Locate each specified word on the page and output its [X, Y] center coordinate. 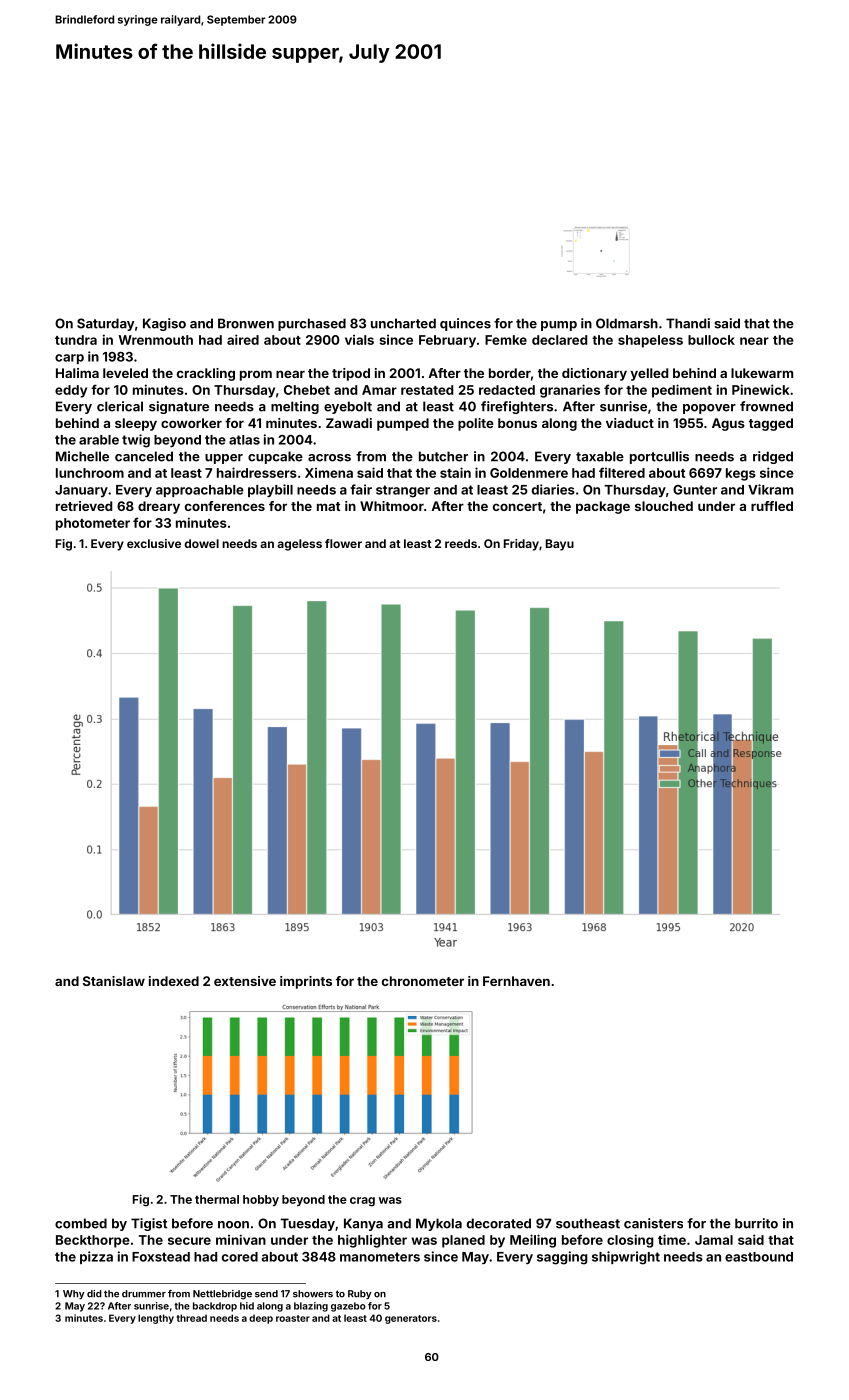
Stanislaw [114, 981]
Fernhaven [516, 981]
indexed [174, 981]
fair [361, 489]
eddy [71, 391]
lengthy [156, 1319]
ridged [773, 457]
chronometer [423, 981]
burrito [756, 1223]
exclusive [154, 543]
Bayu [560, 545]
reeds [461, 543]
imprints [306, 982]
